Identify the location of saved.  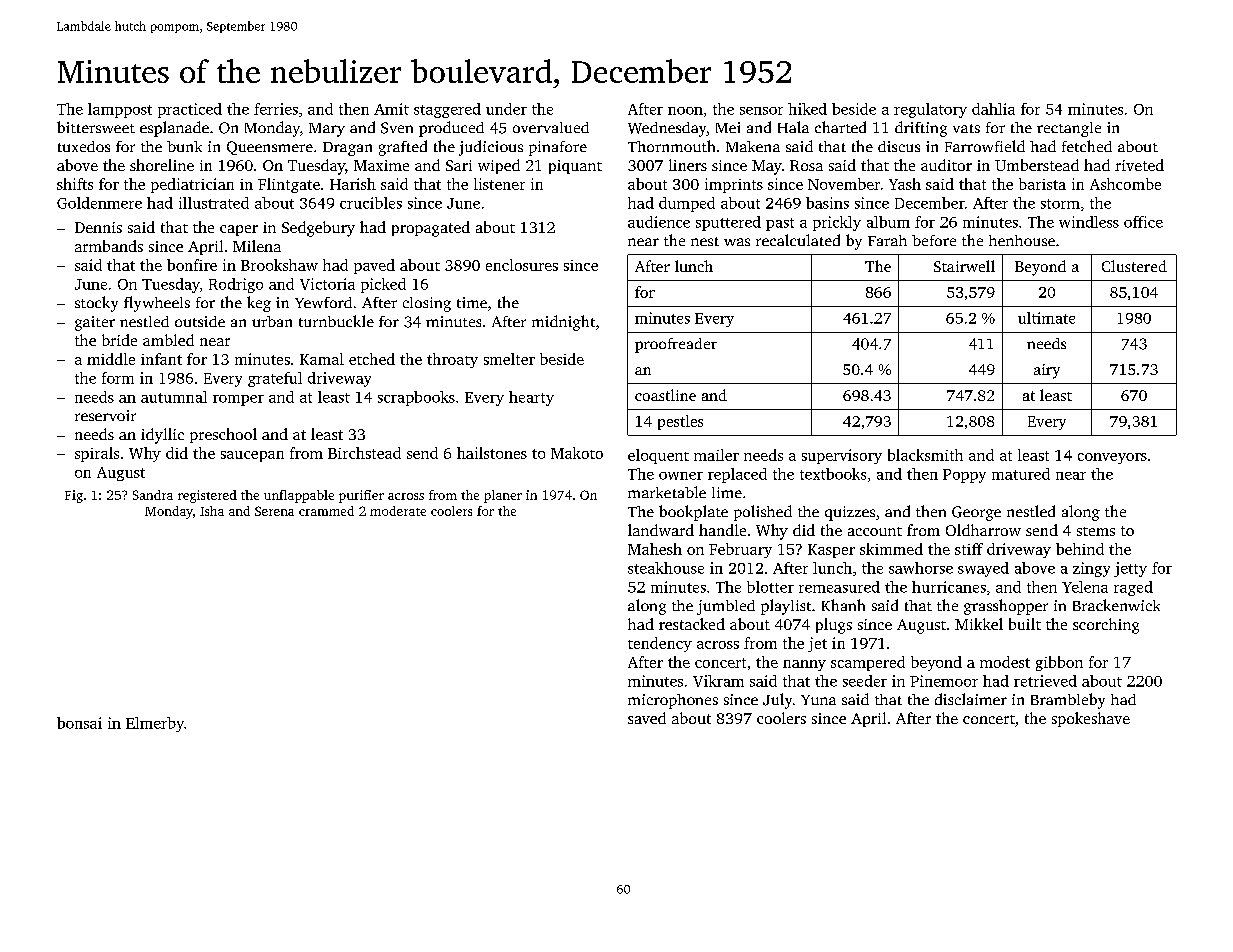
(647, 718).
